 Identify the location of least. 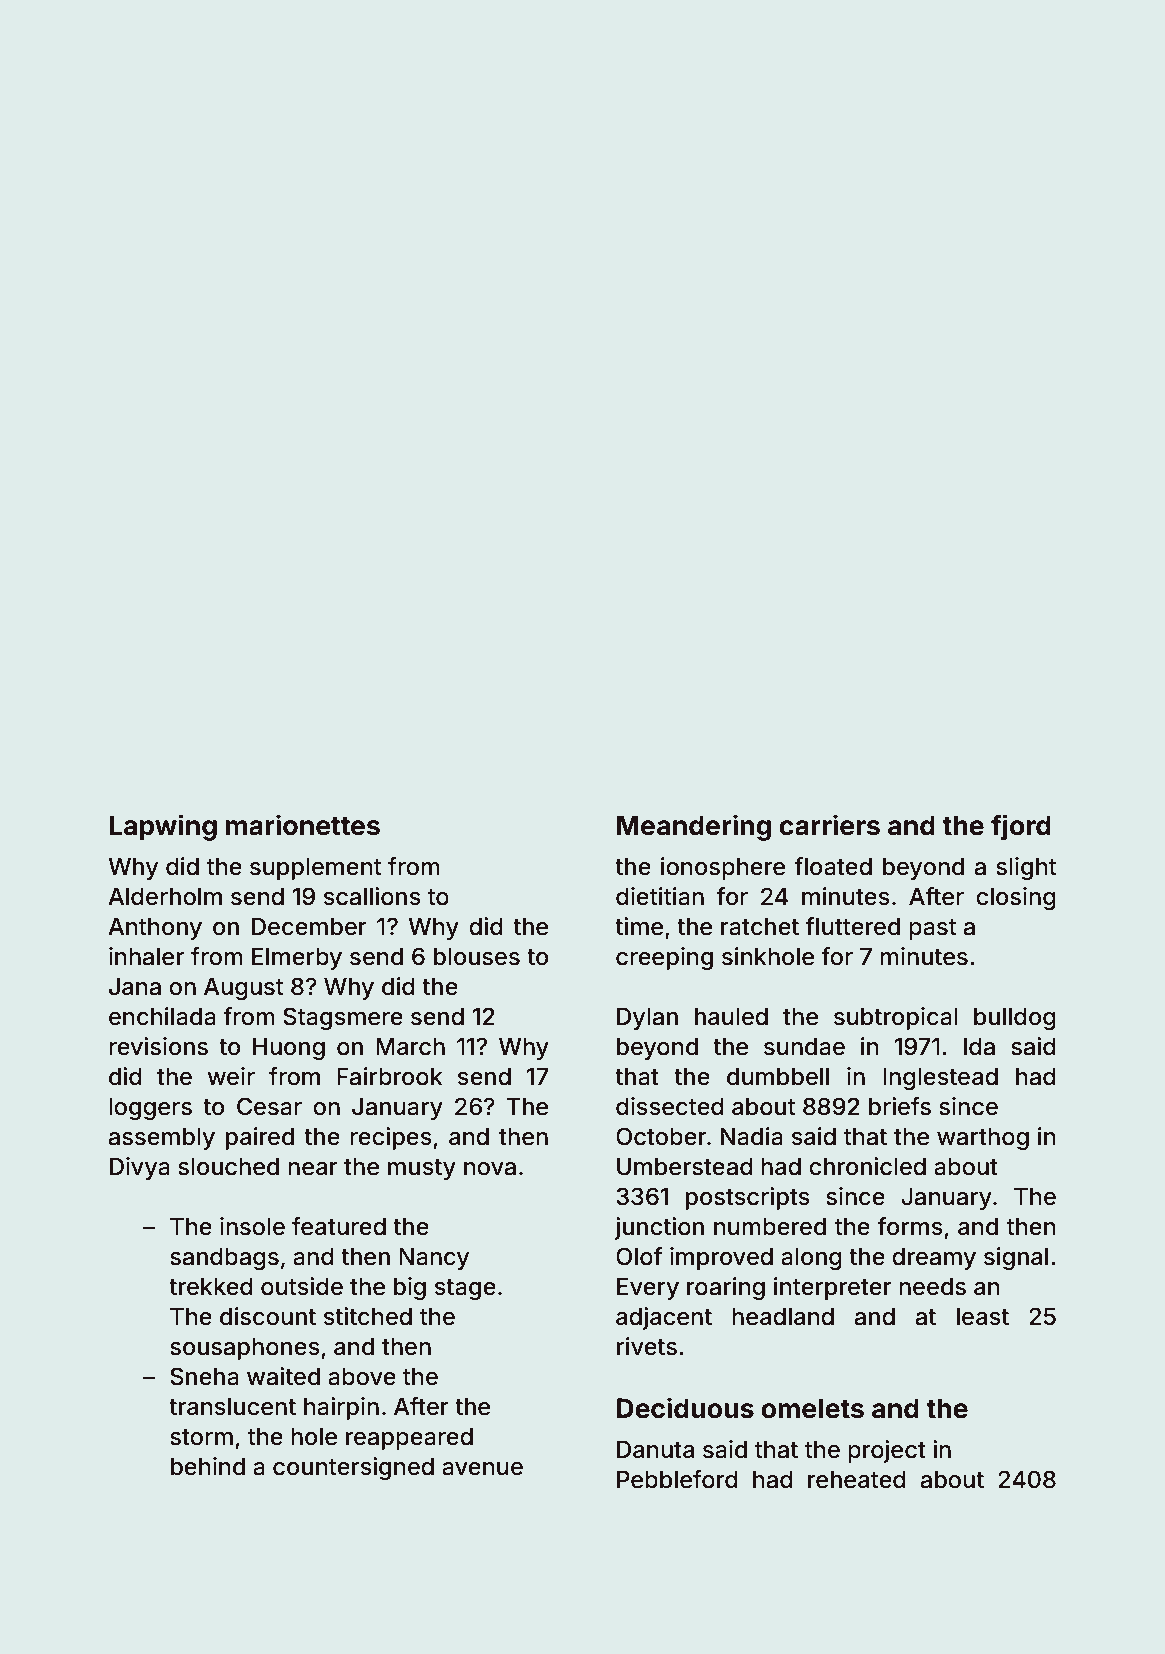
(983, 1317).
